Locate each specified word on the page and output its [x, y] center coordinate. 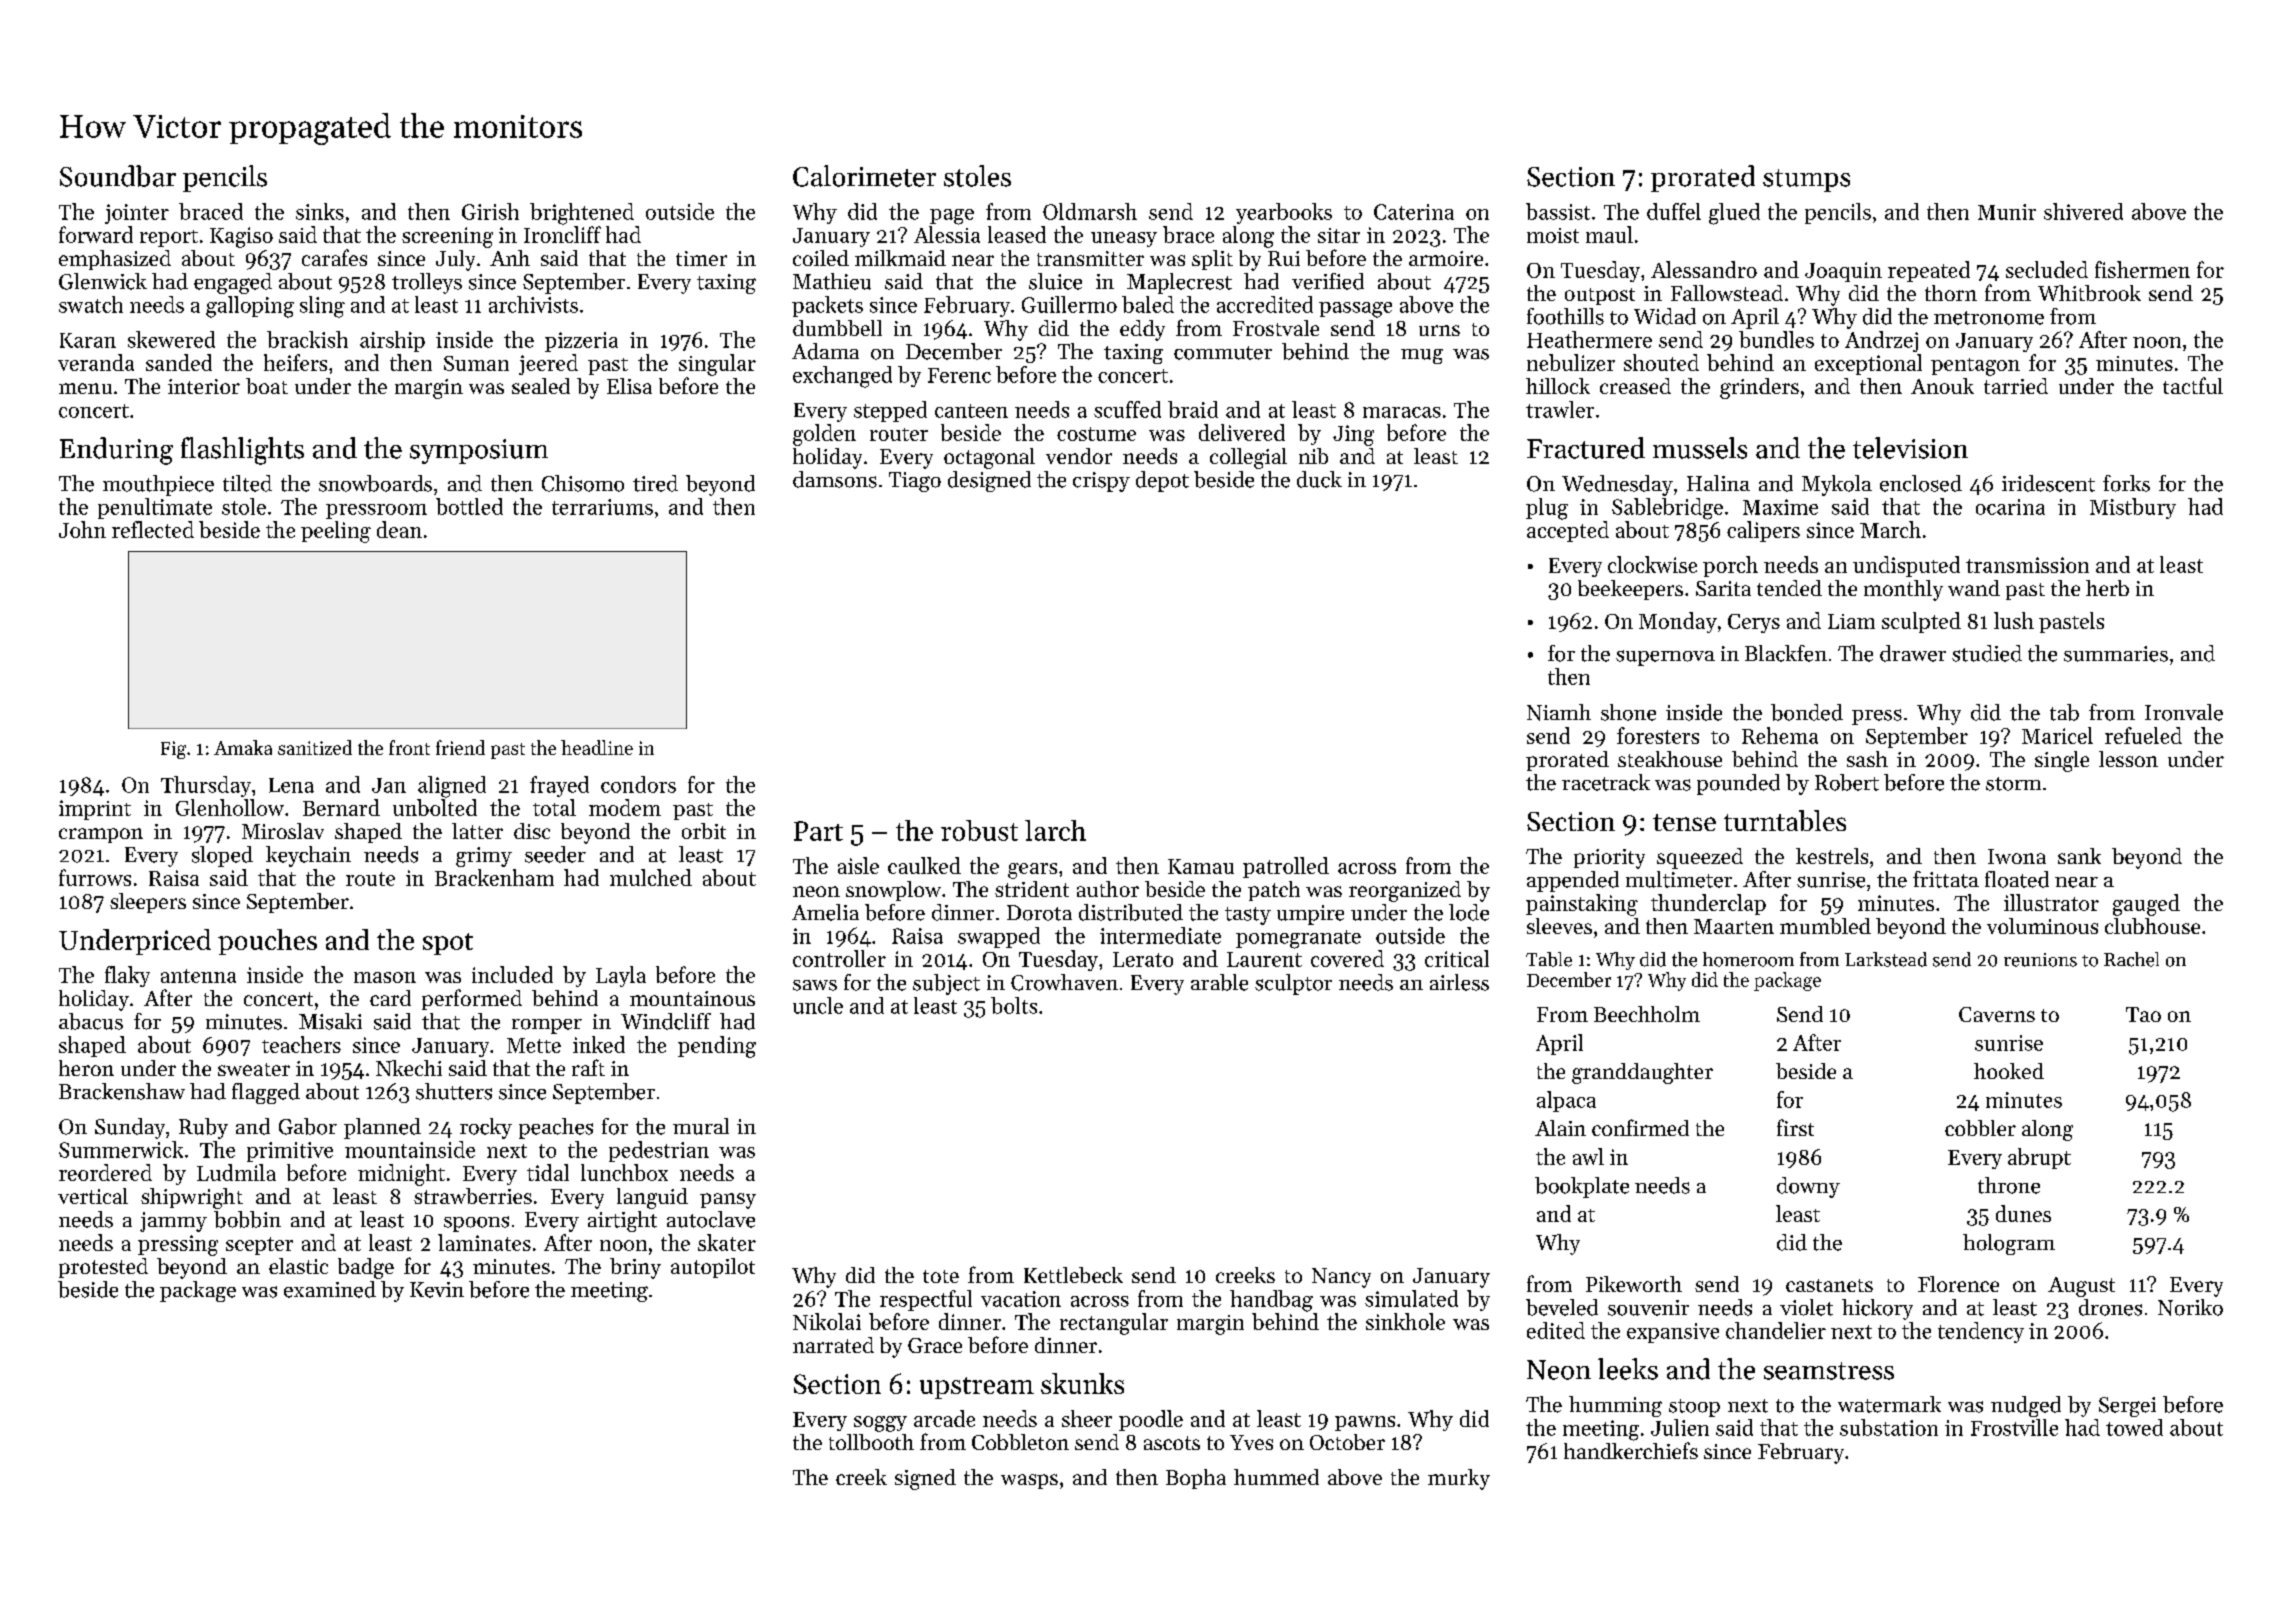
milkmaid [900, 258]
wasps [1029, 1481]
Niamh [1559, 712]
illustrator [2051, 902]
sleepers [148, 903]
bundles [1776, 339]
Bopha [1196, 1479]
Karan [88, 340]
